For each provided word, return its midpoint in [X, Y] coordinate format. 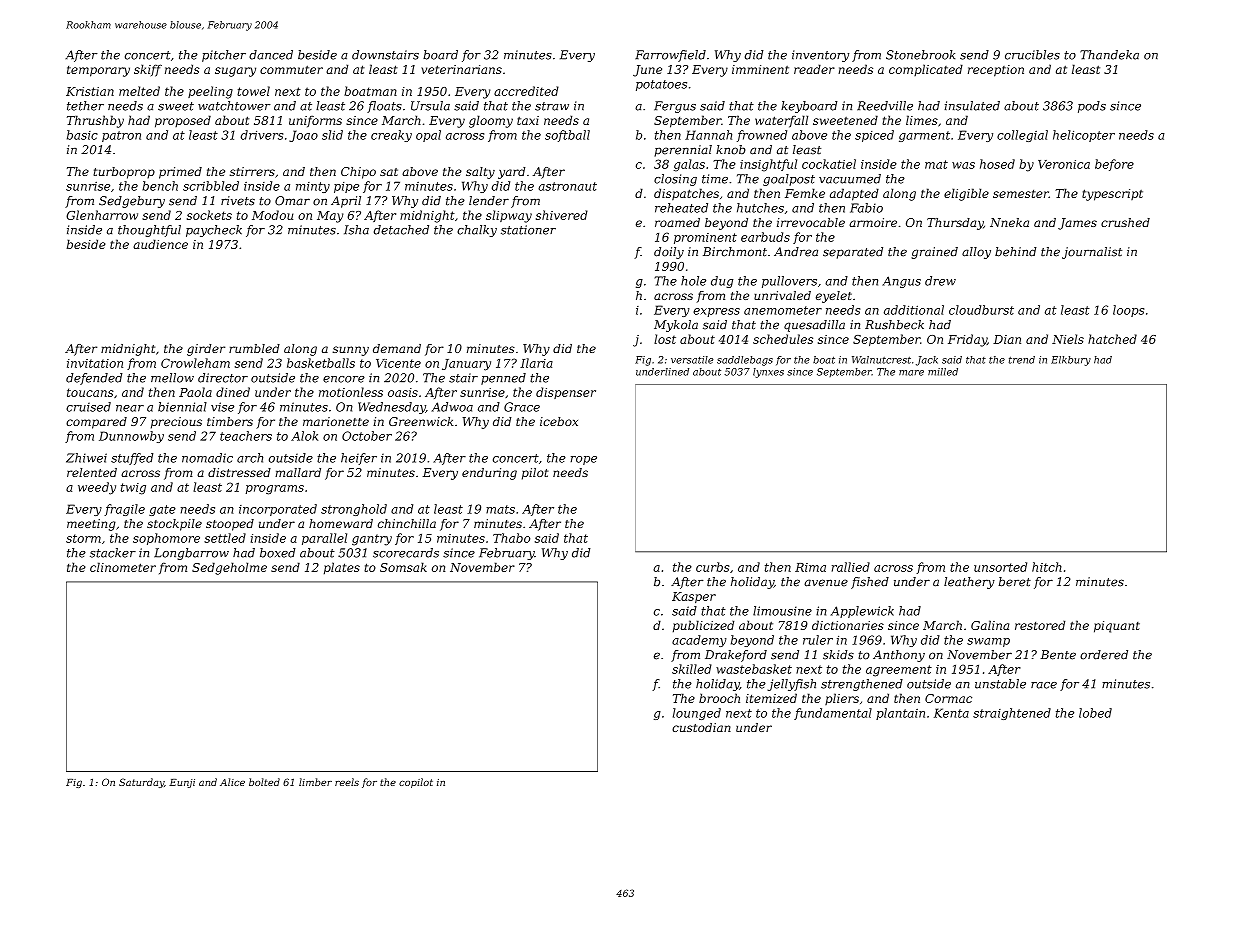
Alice [232, 782]
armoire [873, 222]
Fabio [866, 208]
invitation [95, 363]
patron [121, 136]
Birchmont [735, 252]
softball [567, 136]
